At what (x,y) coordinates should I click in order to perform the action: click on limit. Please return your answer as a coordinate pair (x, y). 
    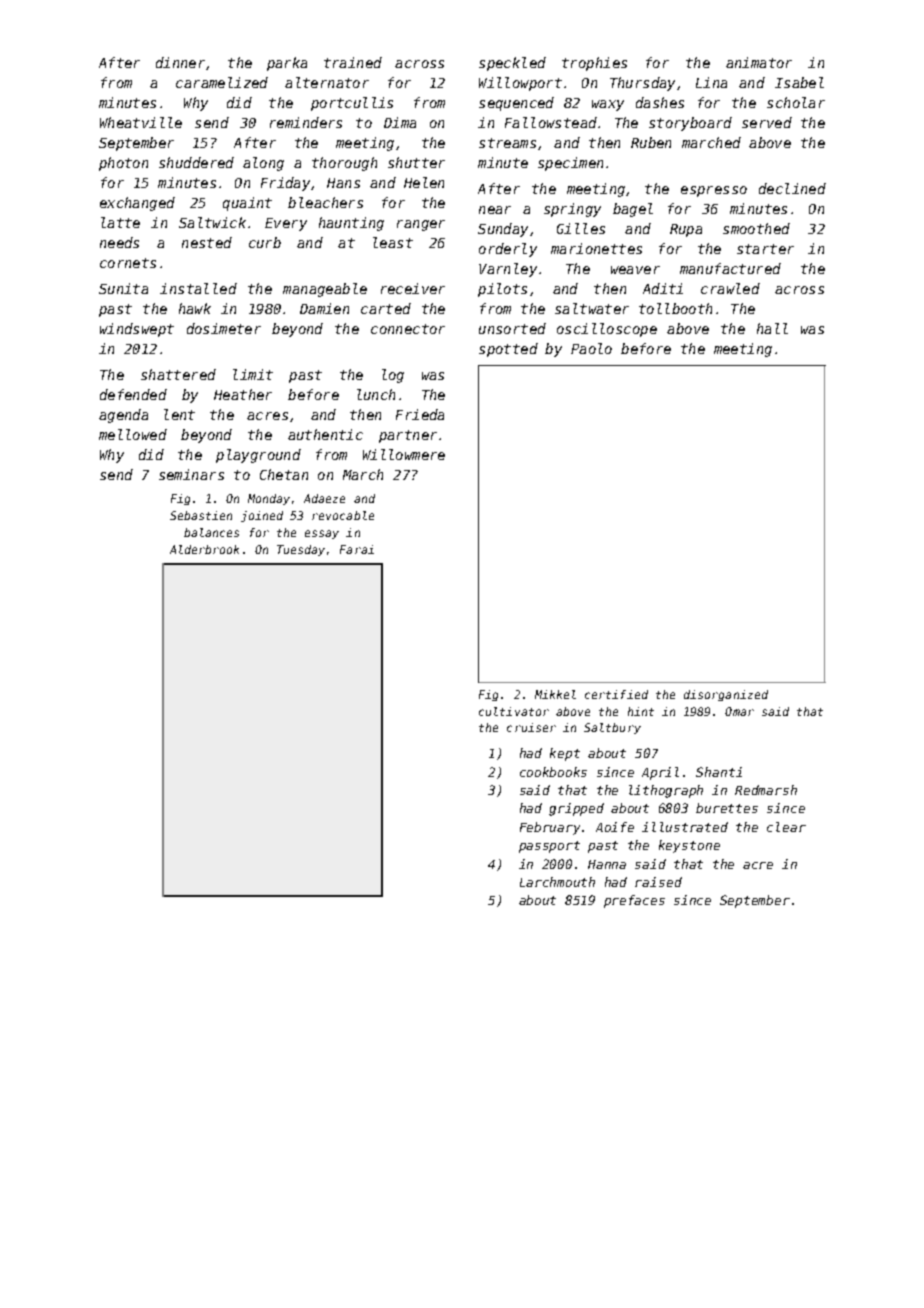
    Looking at the image, I should click on (253, 374).
